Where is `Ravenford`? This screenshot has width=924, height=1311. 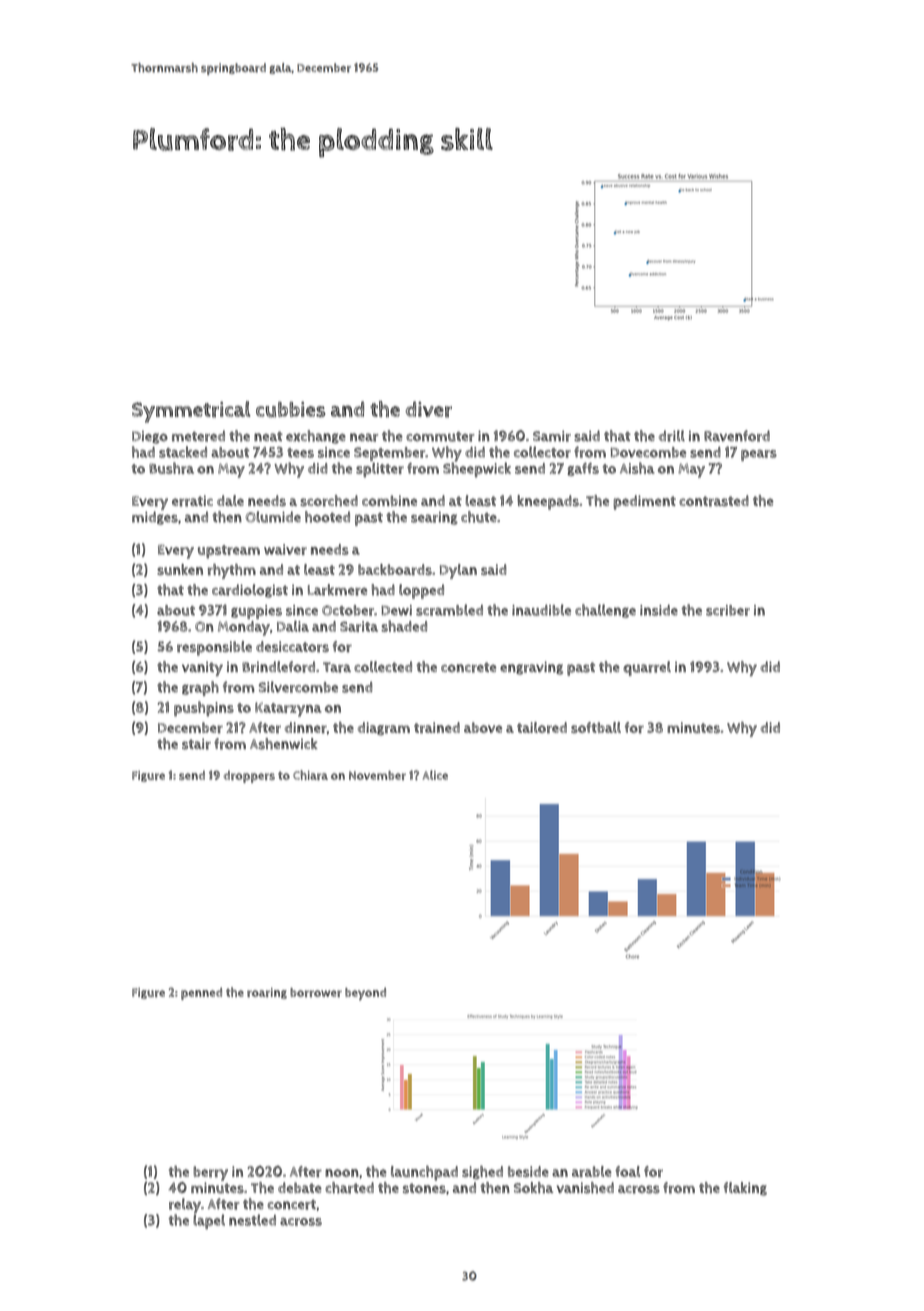
Ravenford is located at coordinates (737, 436).
